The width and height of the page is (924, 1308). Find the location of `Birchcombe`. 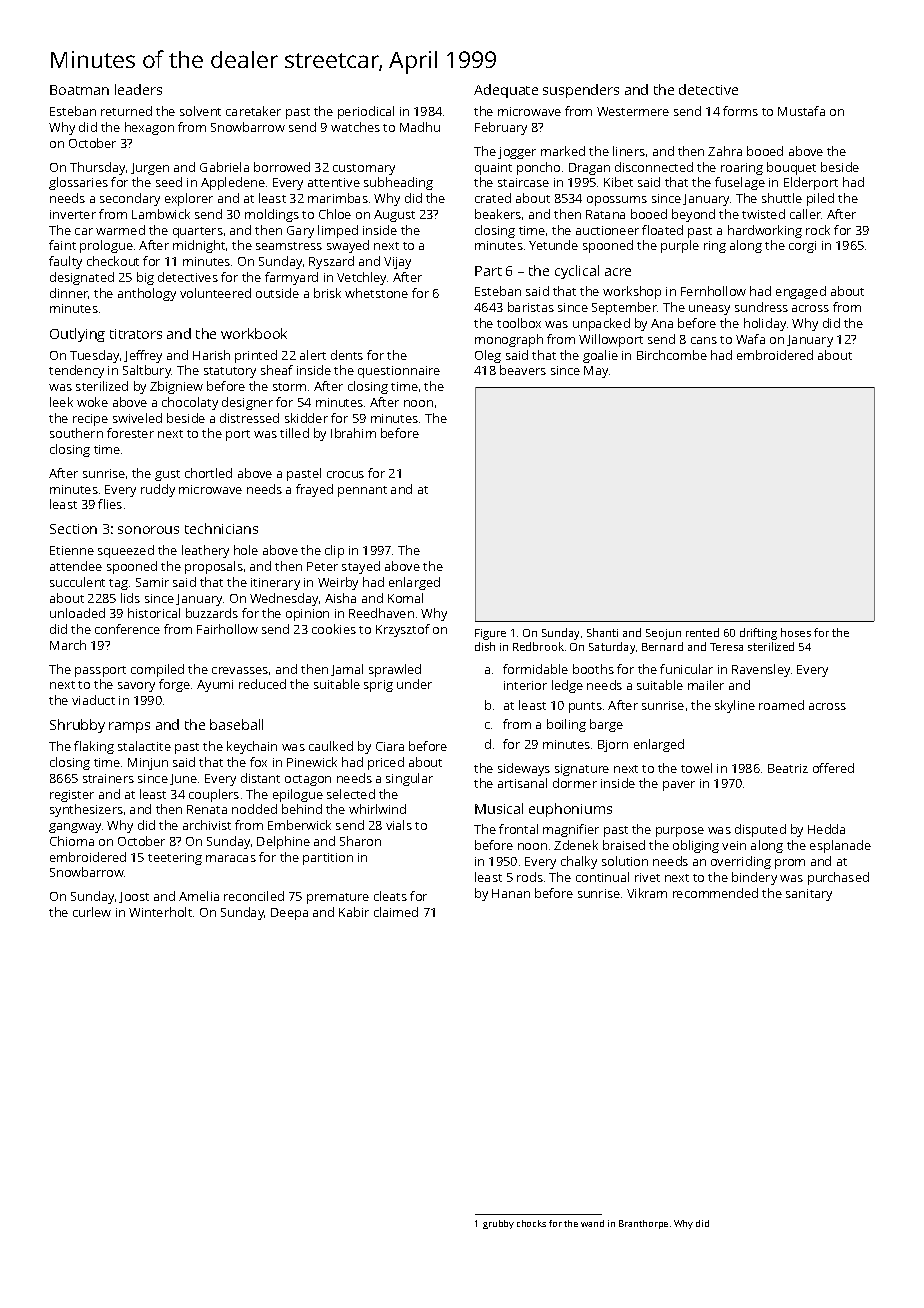

Birchcombe is located at coordinates (672, 355).
